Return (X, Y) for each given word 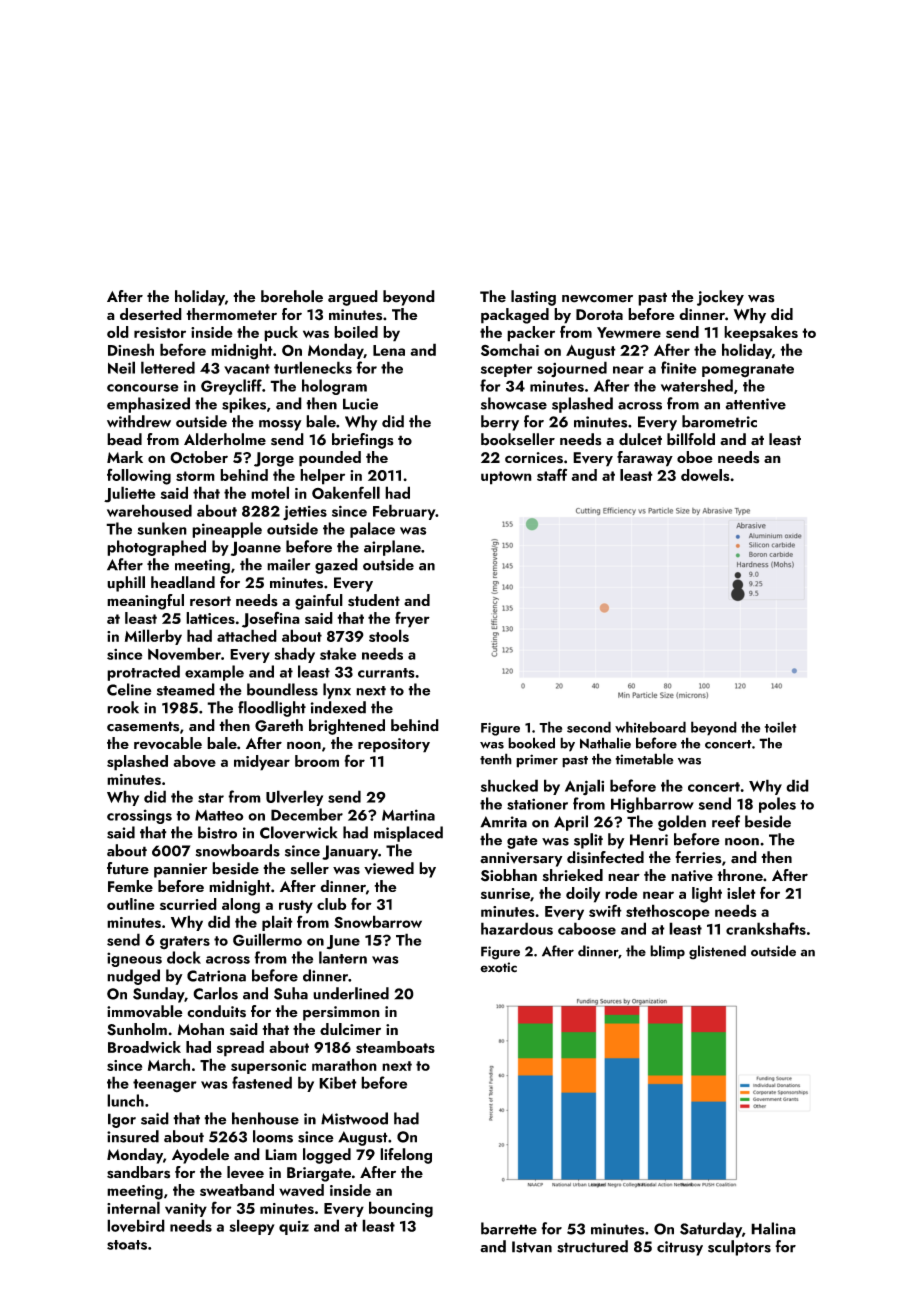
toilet (780, 727)
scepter (506, 370)
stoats (127, 1245)
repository (394, 745)
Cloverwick (298, 832)
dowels (705, 475)
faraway (645, 459)
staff (552, 474)
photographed (156, 548)
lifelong (406, 1156)
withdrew (139, 421)
